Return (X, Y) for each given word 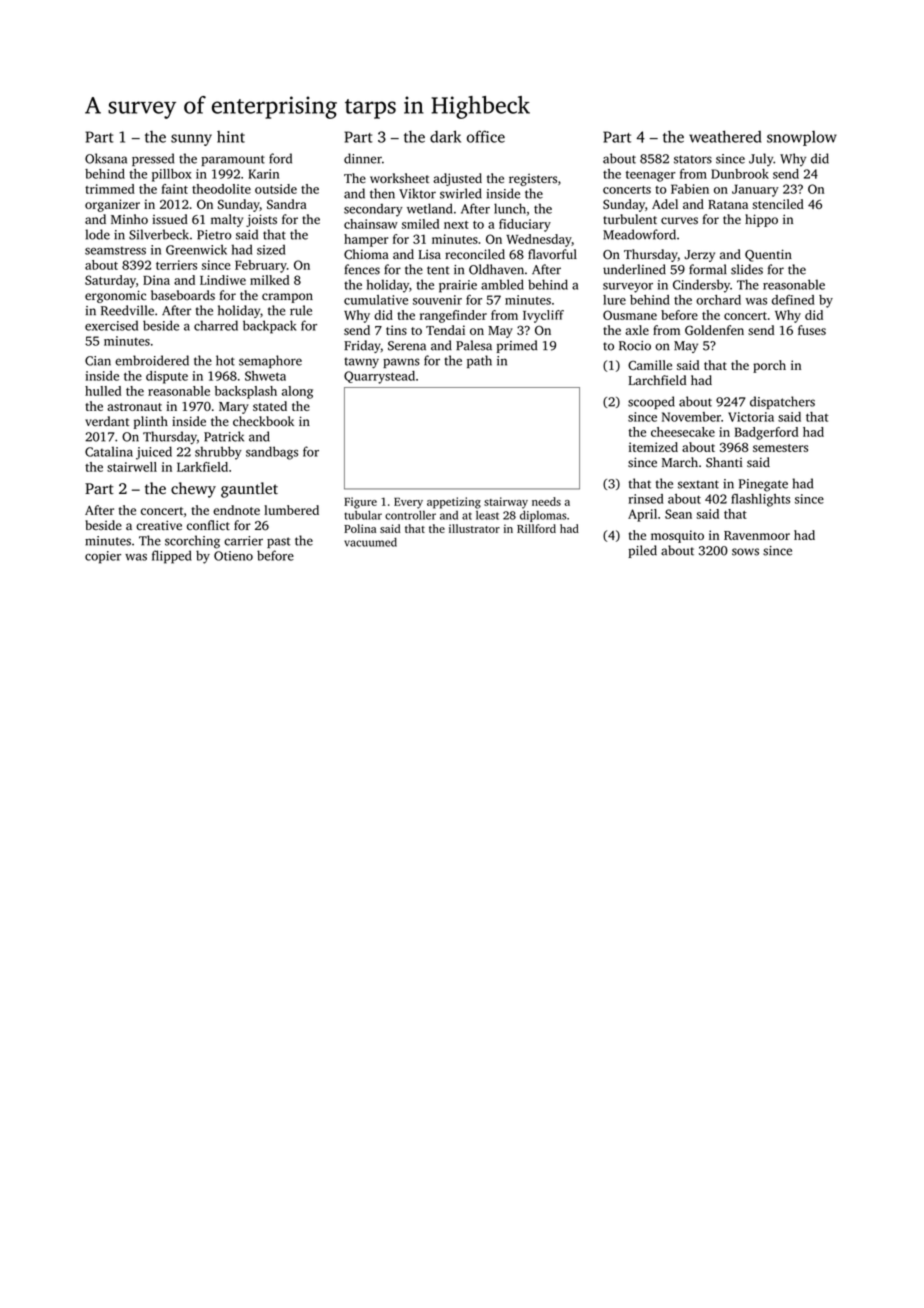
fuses (812, 330)
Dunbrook (740, 174)
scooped (651, 402)
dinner (363, 158)
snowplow (802, 138)
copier (103, 557)
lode (97, 234)
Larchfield (657, 380)
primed (517, 346)
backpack (269, 327)
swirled (461, 193)
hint (231, 137)
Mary (234, 408)
